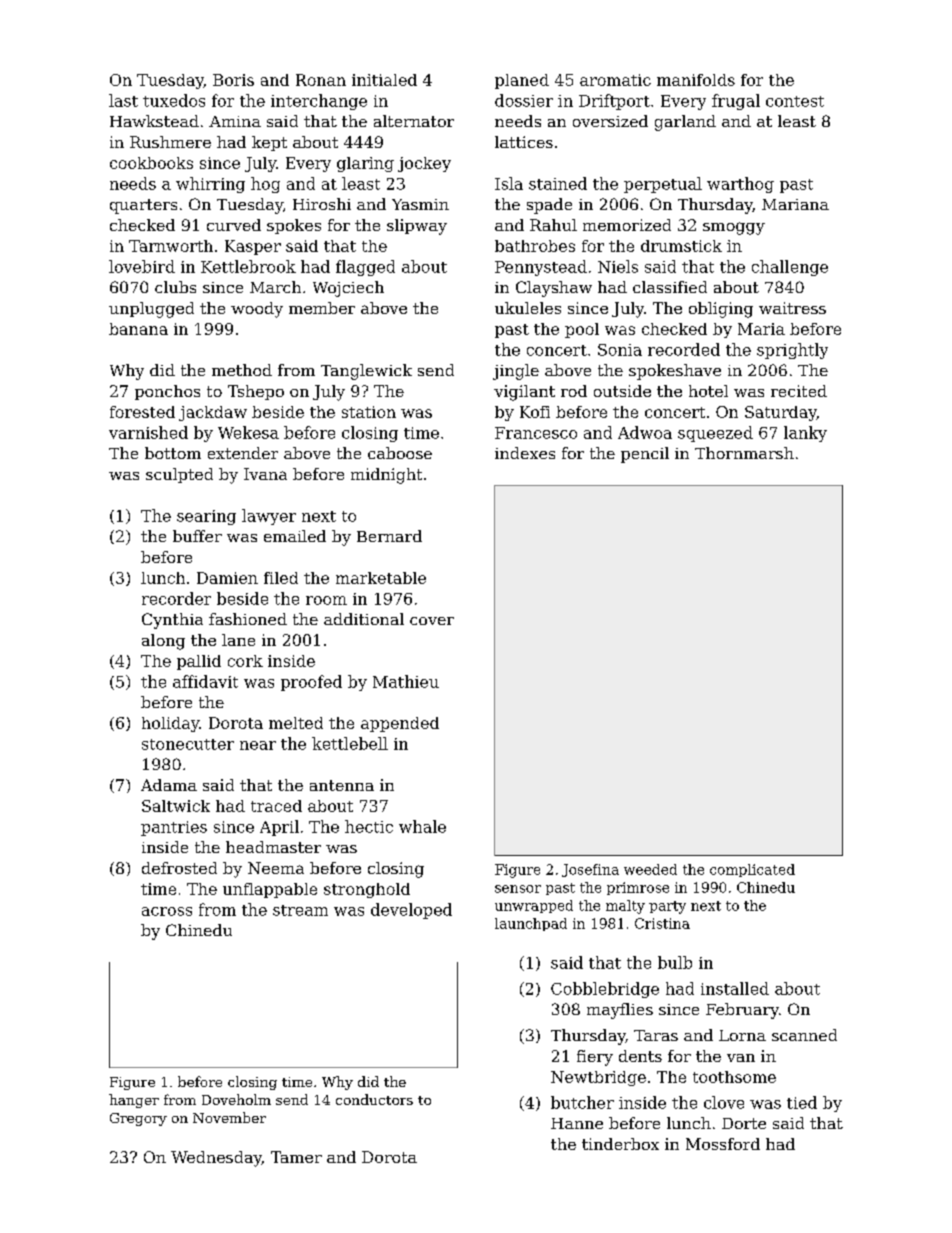 The width and height of the screenshot is (952, 1233). Describe the element at coordinates (258, 745) in the screenshot. I see `near` at that location.
